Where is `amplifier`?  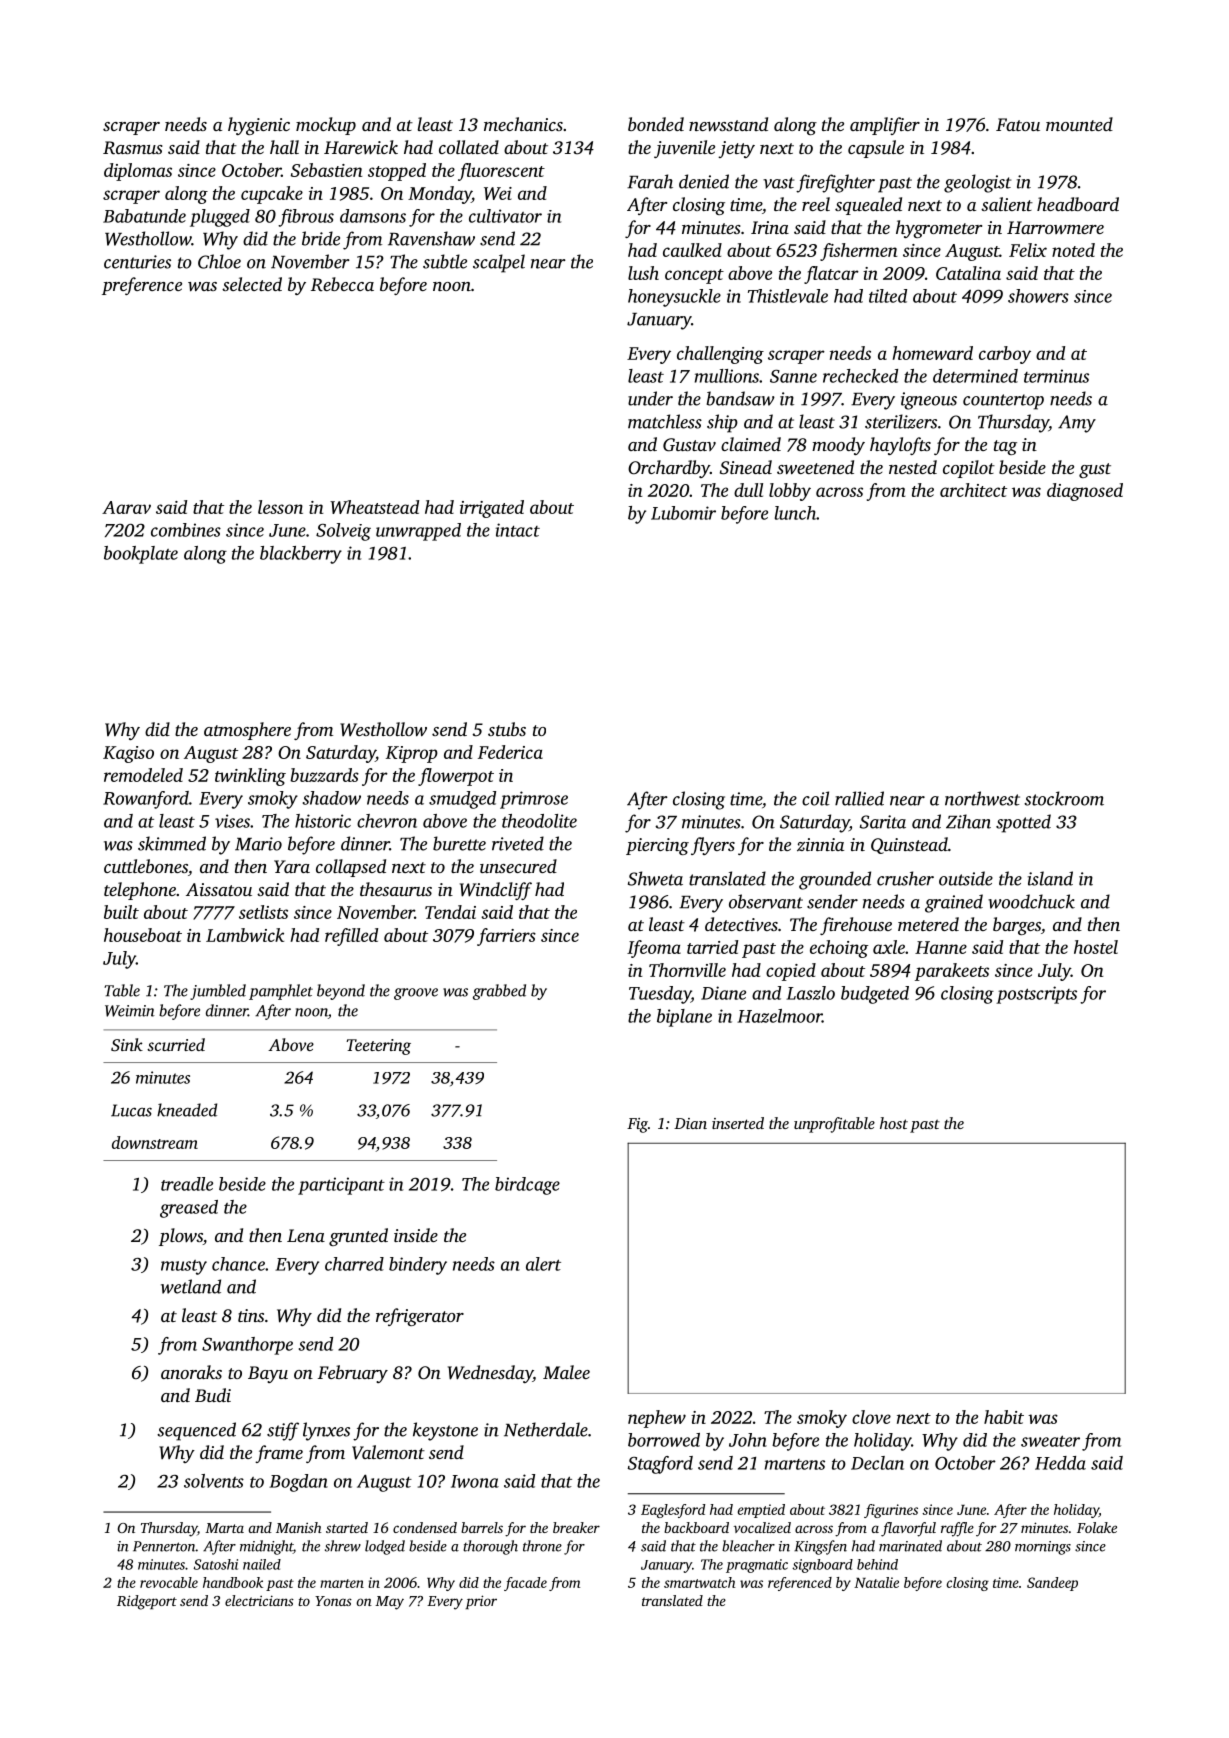 amplifier is located at coordinates (885, 126).
